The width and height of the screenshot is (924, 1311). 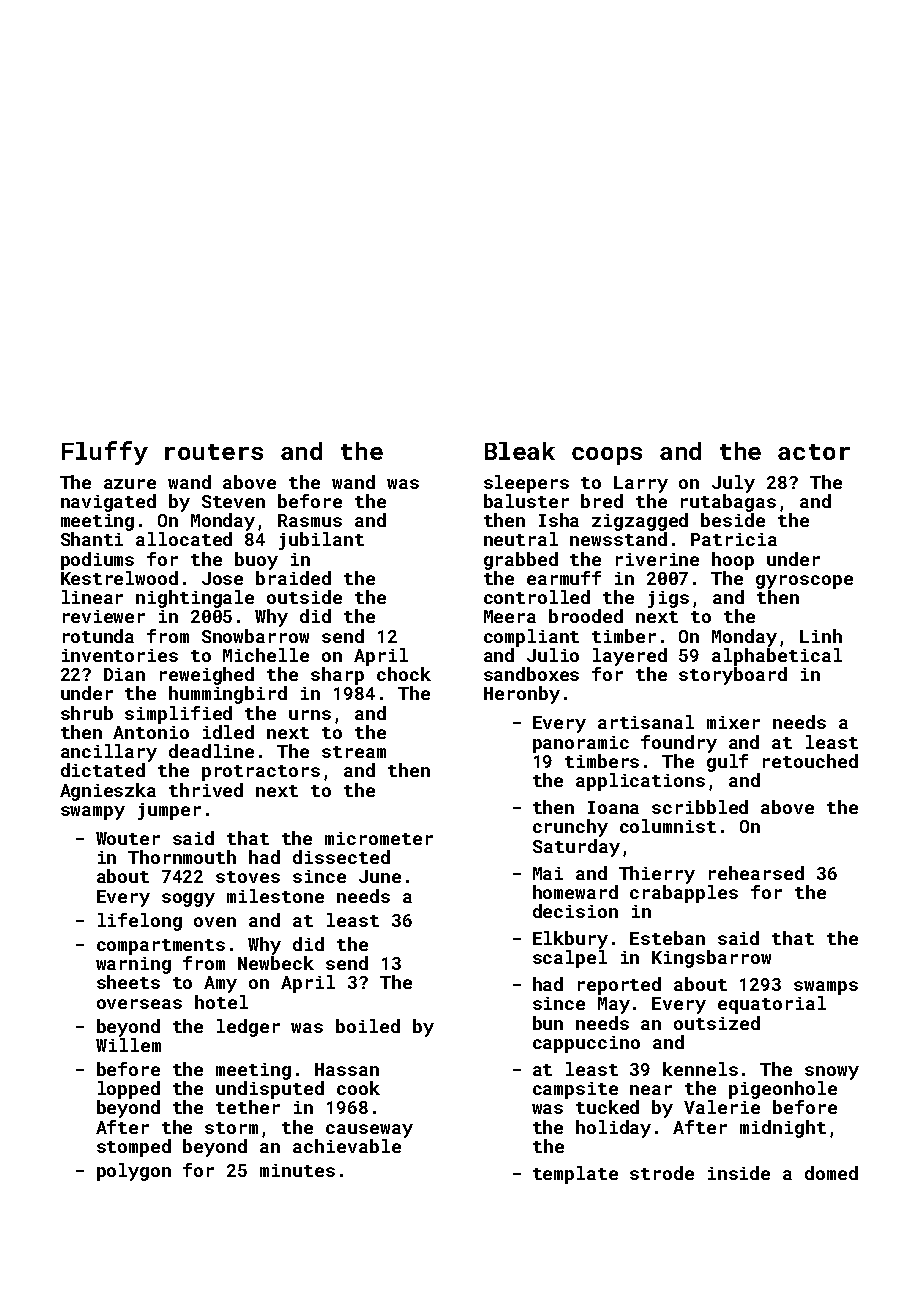 What do you see at coordinates (777, 657) in the screenshot?
I see `alphabetical` at bounding box center [777, 657].
